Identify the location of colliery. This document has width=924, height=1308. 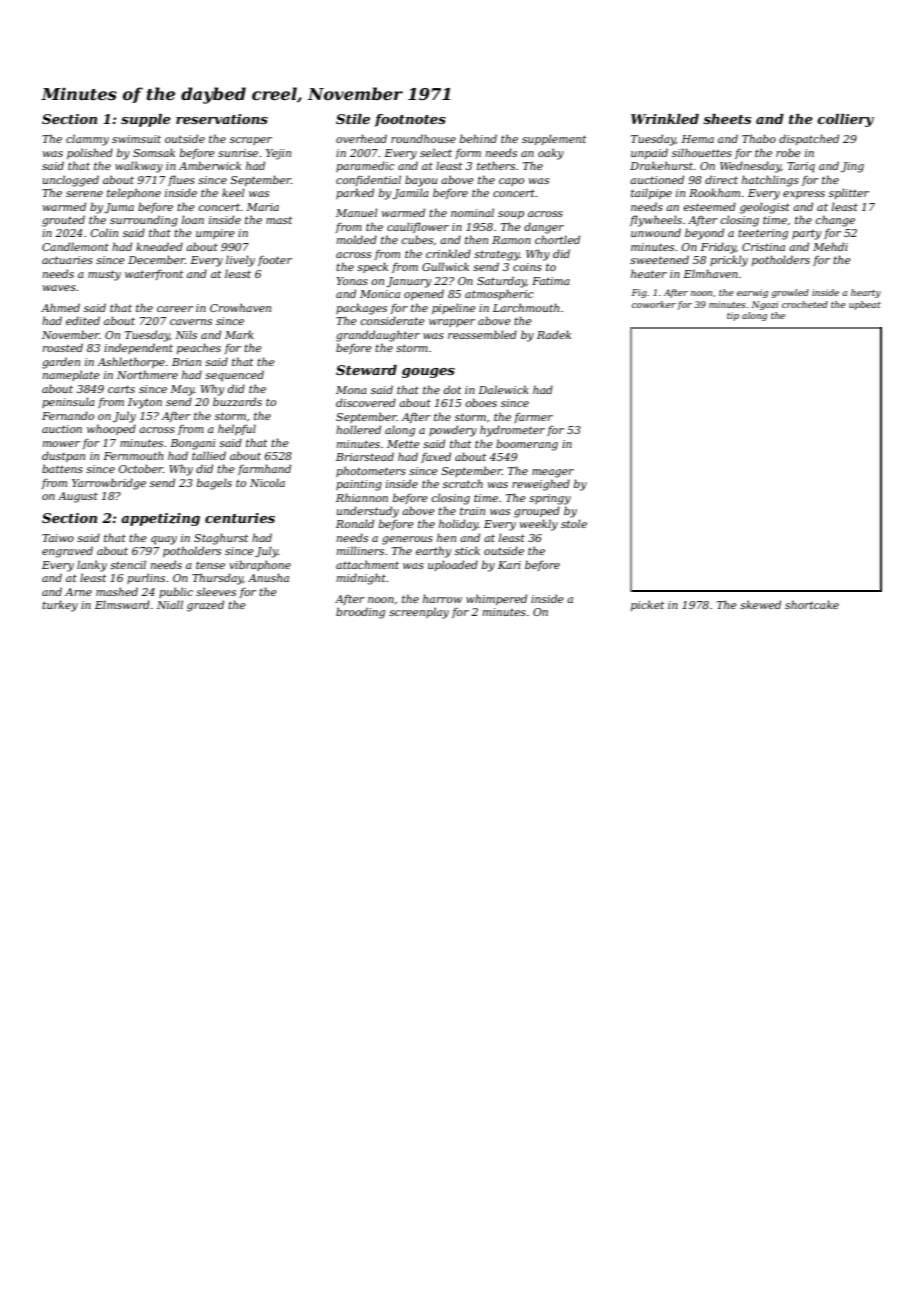
(845, 120).
